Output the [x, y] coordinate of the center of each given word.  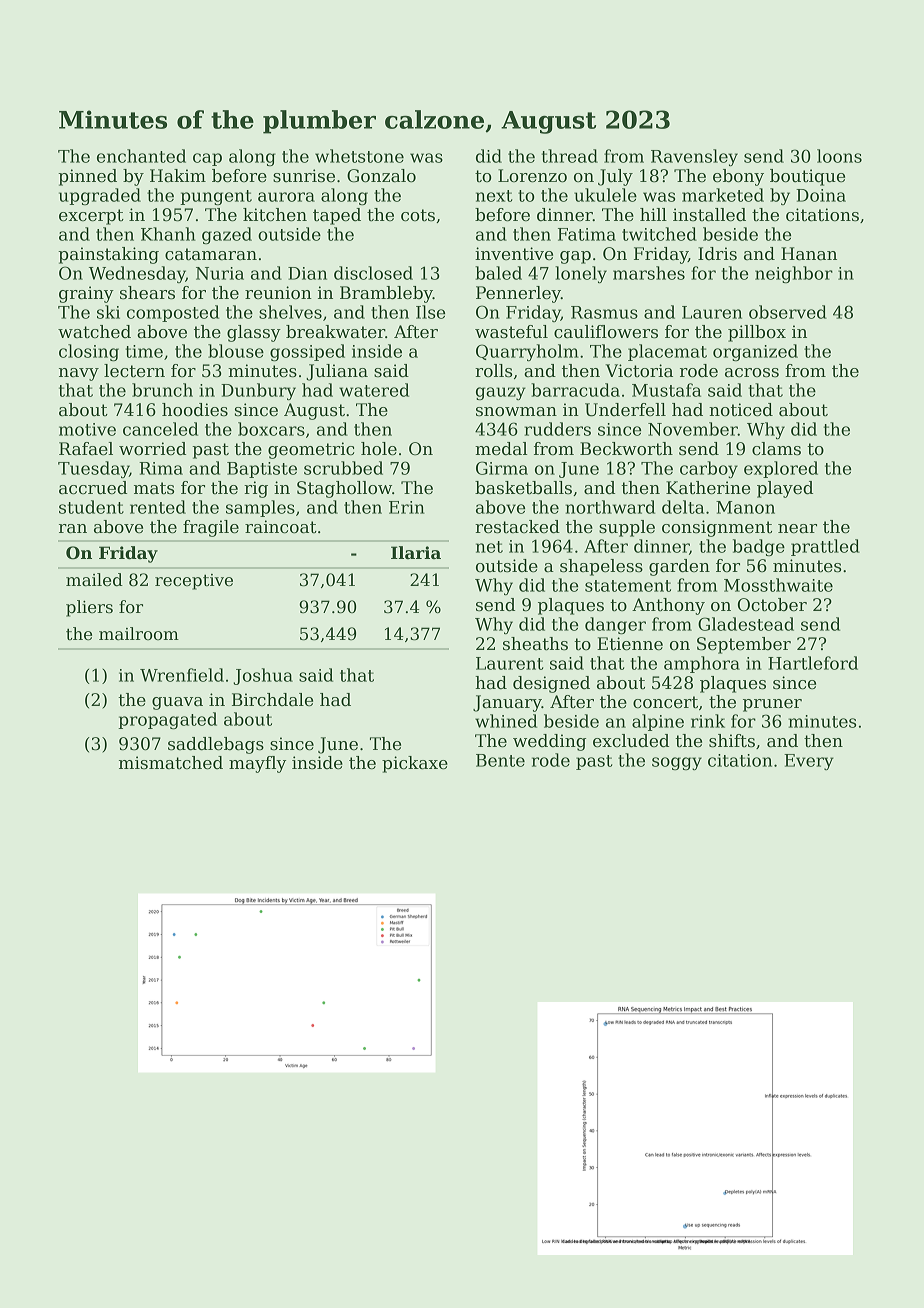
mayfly [257, 764]
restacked [517, 527]
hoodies [195, 410]
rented [158, 507]
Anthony [668, 606]
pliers [89, 608]
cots [418, 215]
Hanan [809, 254]
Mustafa [666, 390]
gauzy [501, 393]
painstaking [108, 255]
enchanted [141, 156]
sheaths [535, 644]
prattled [825, 547]
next [494, 196]
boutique [807, 177]
